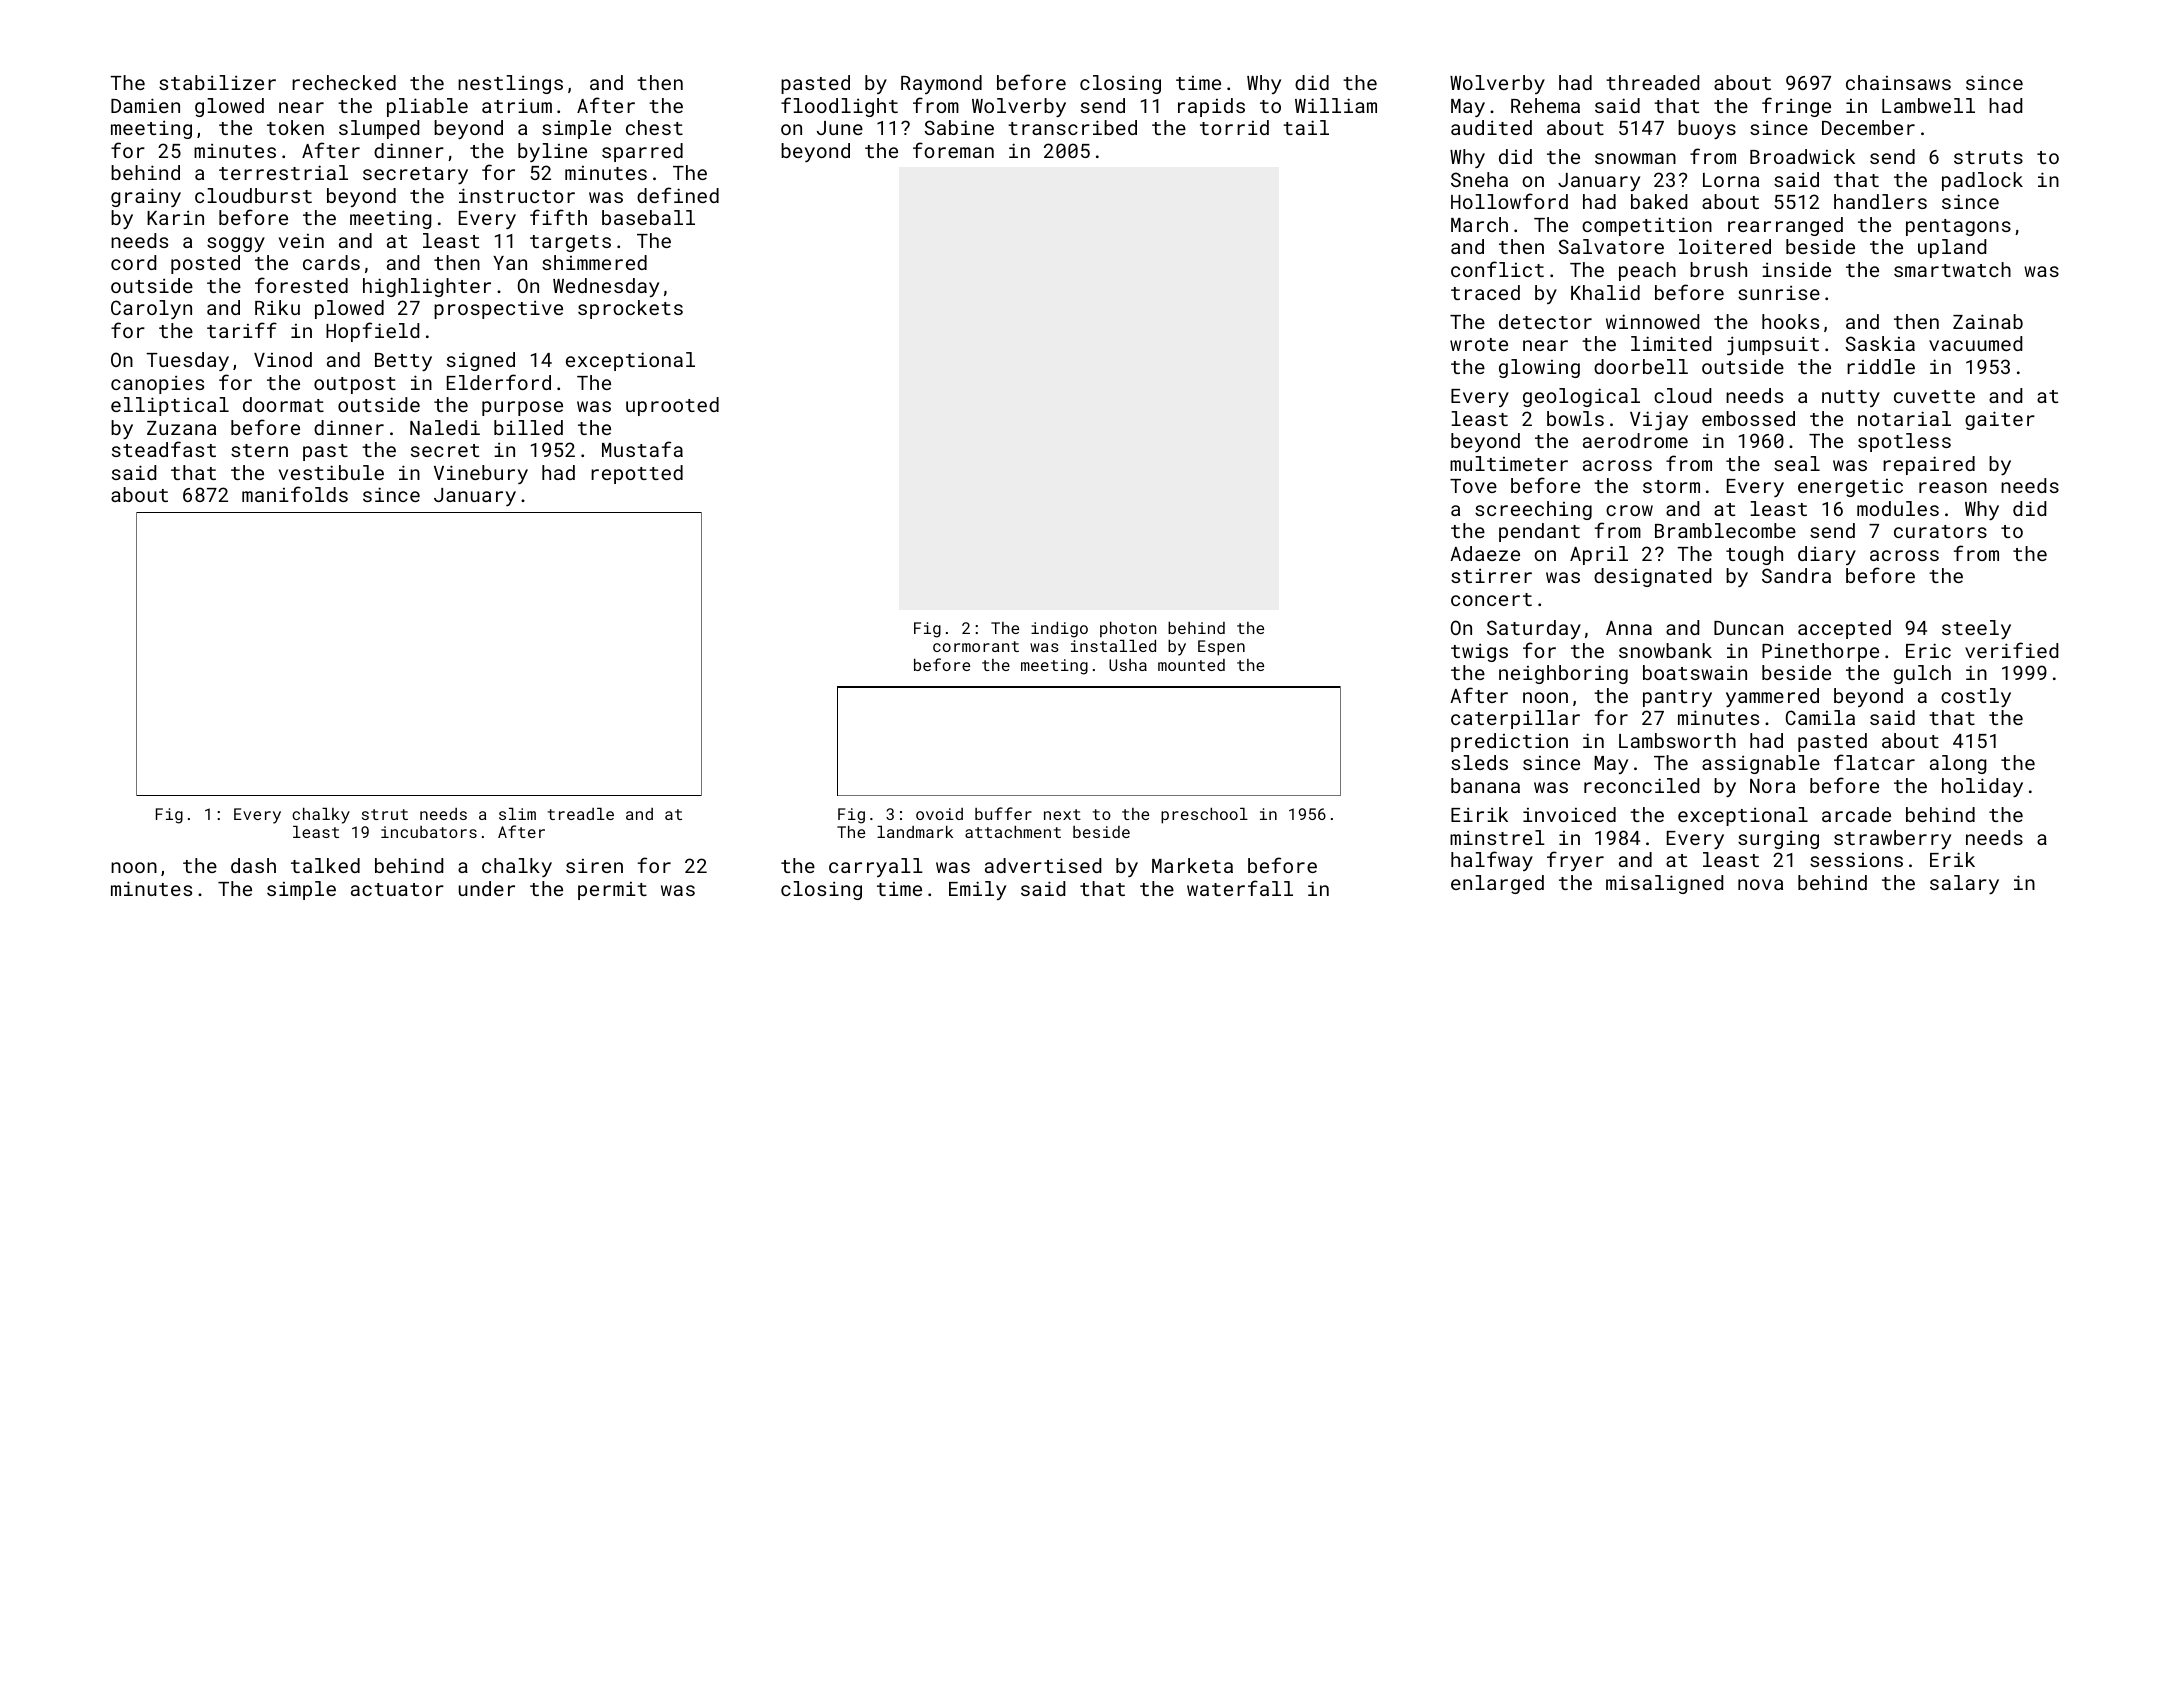  Describe the element at coordinates (1652, 577) in the page. I see `designated` at that location.
